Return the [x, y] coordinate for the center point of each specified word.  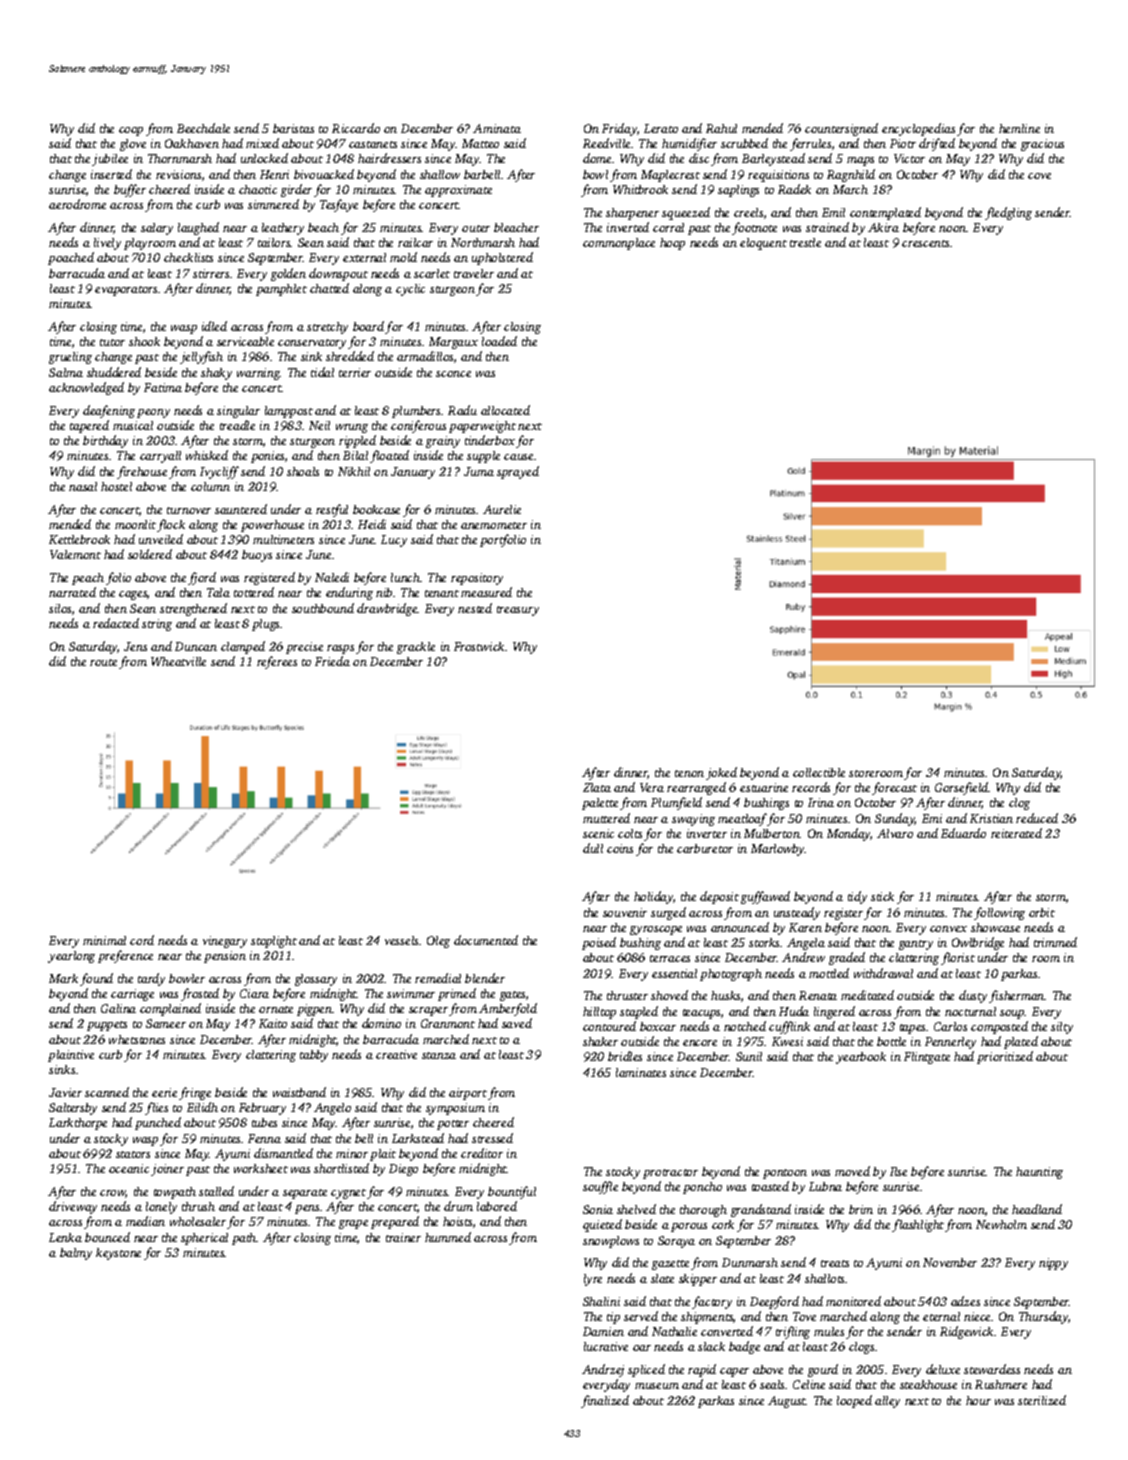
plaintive [71, 1056]
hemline [1019, 128]
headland [1037, 1209]
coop [131, 131]
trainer [403, 1237]
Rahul [721, 128]
